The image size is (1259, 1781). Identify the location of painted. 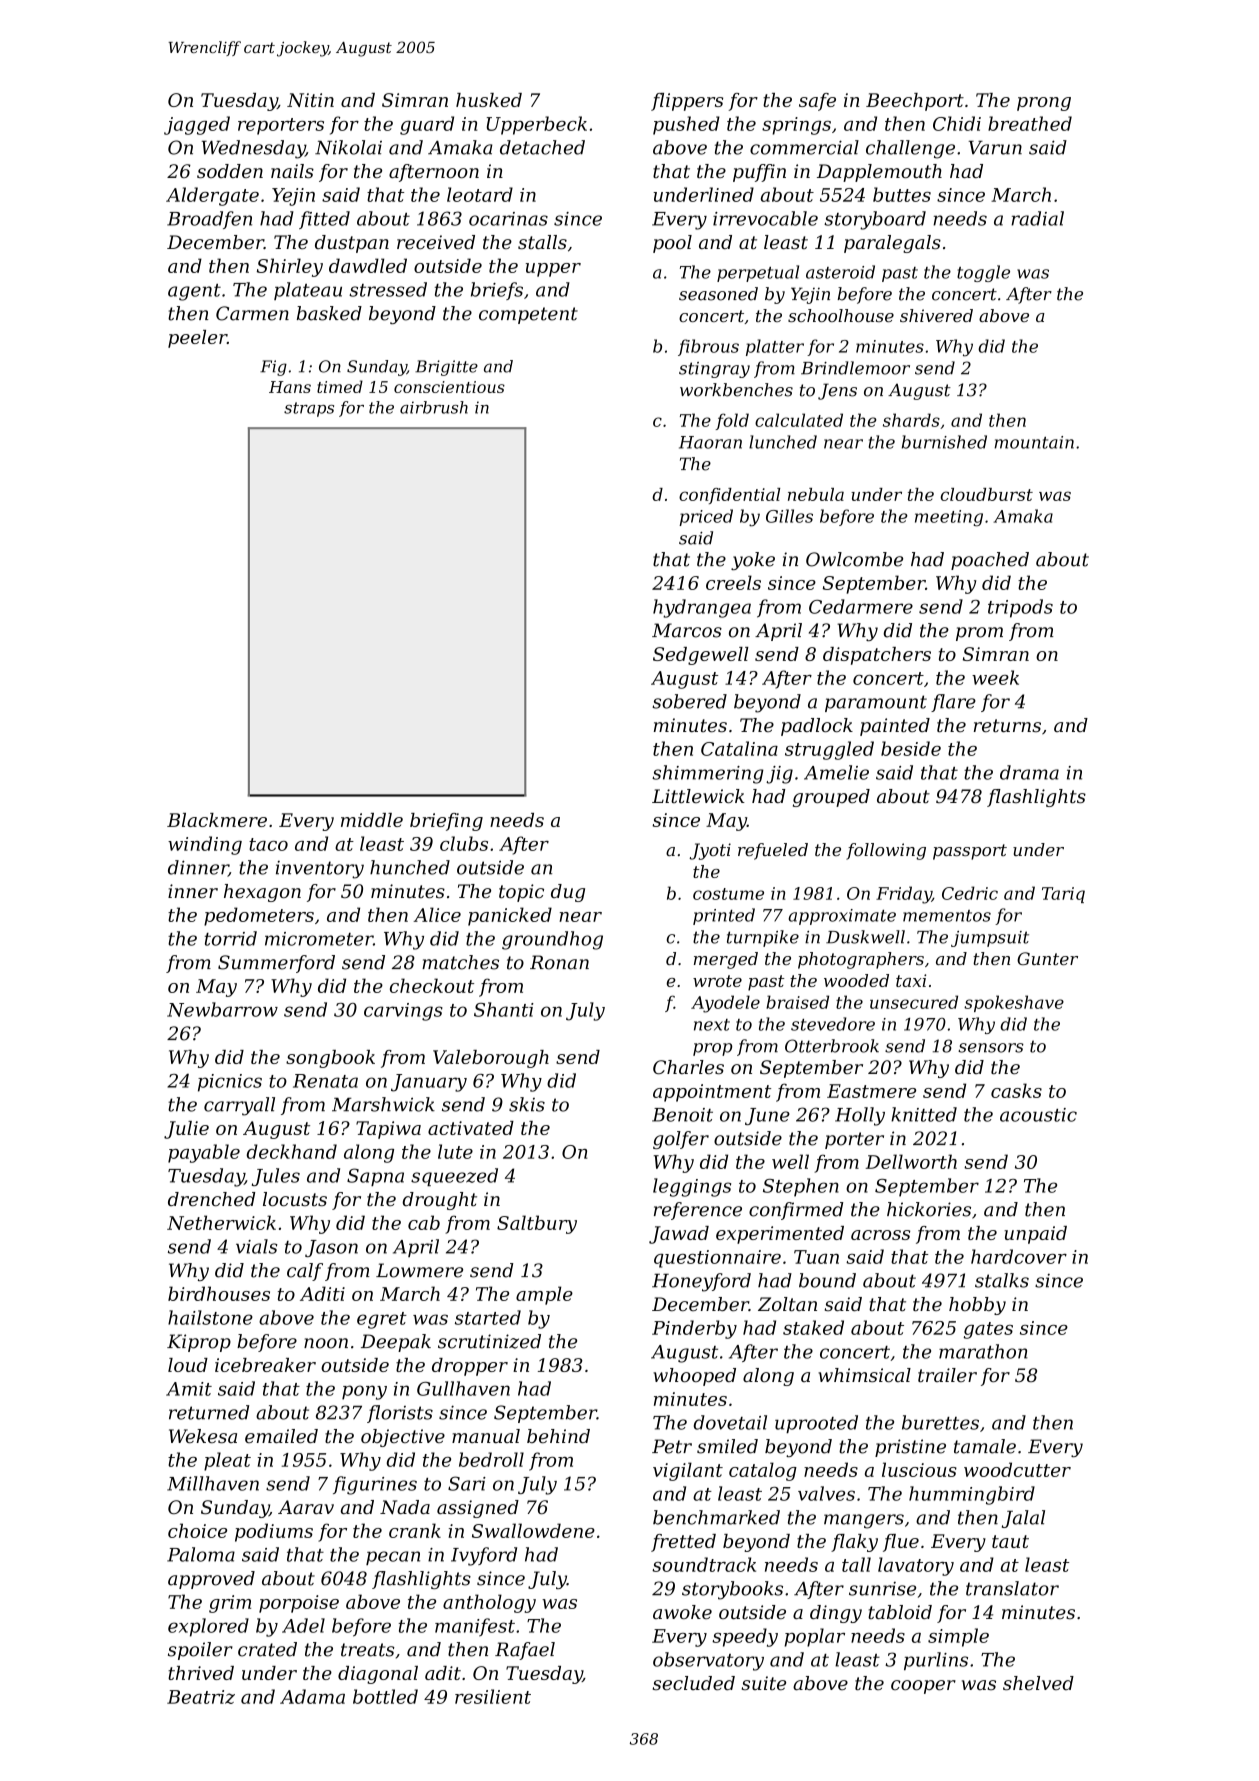
(895, 727).
